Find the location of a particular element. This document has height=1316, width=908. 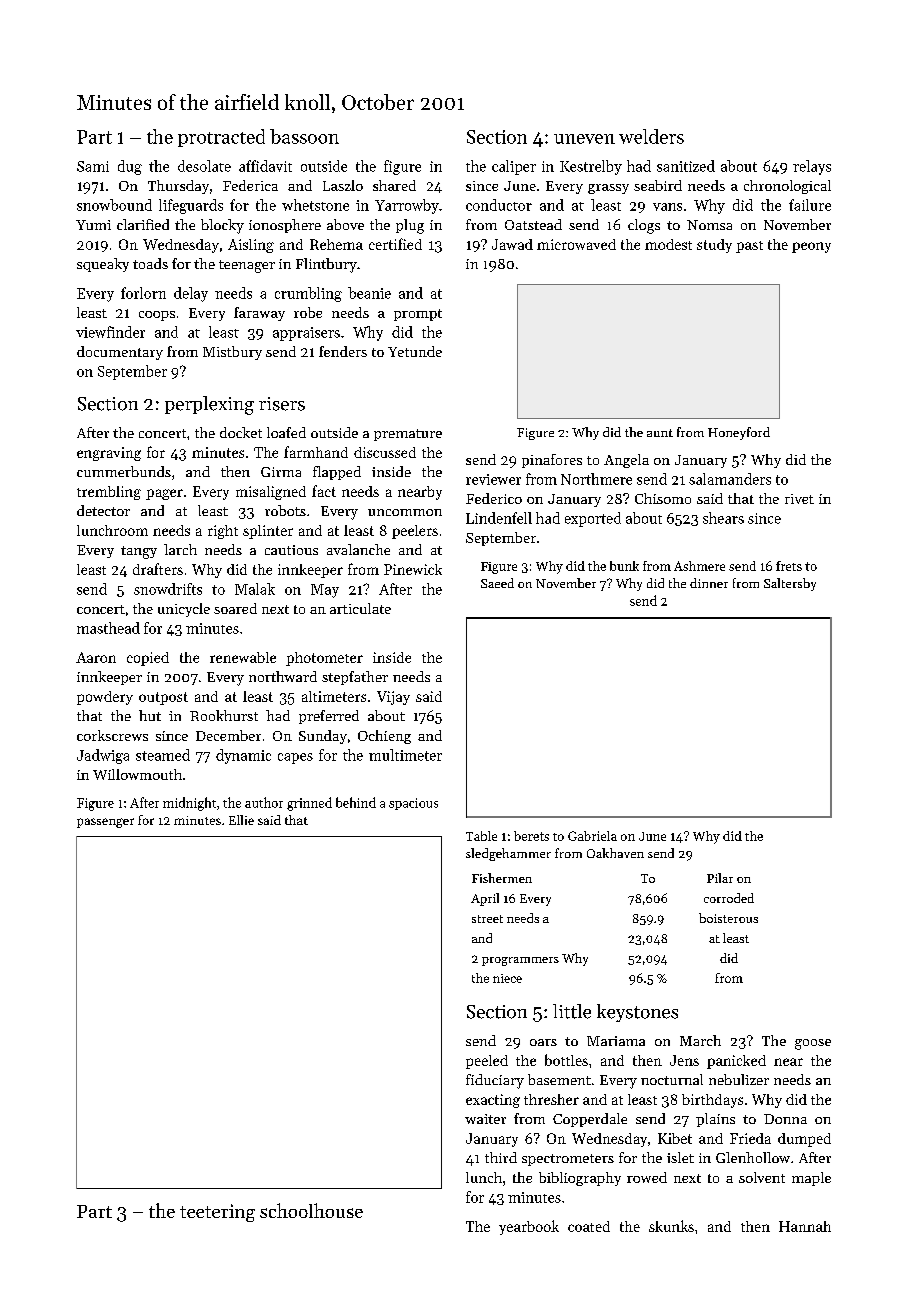

engraving is located at coordinates (109, 454).
